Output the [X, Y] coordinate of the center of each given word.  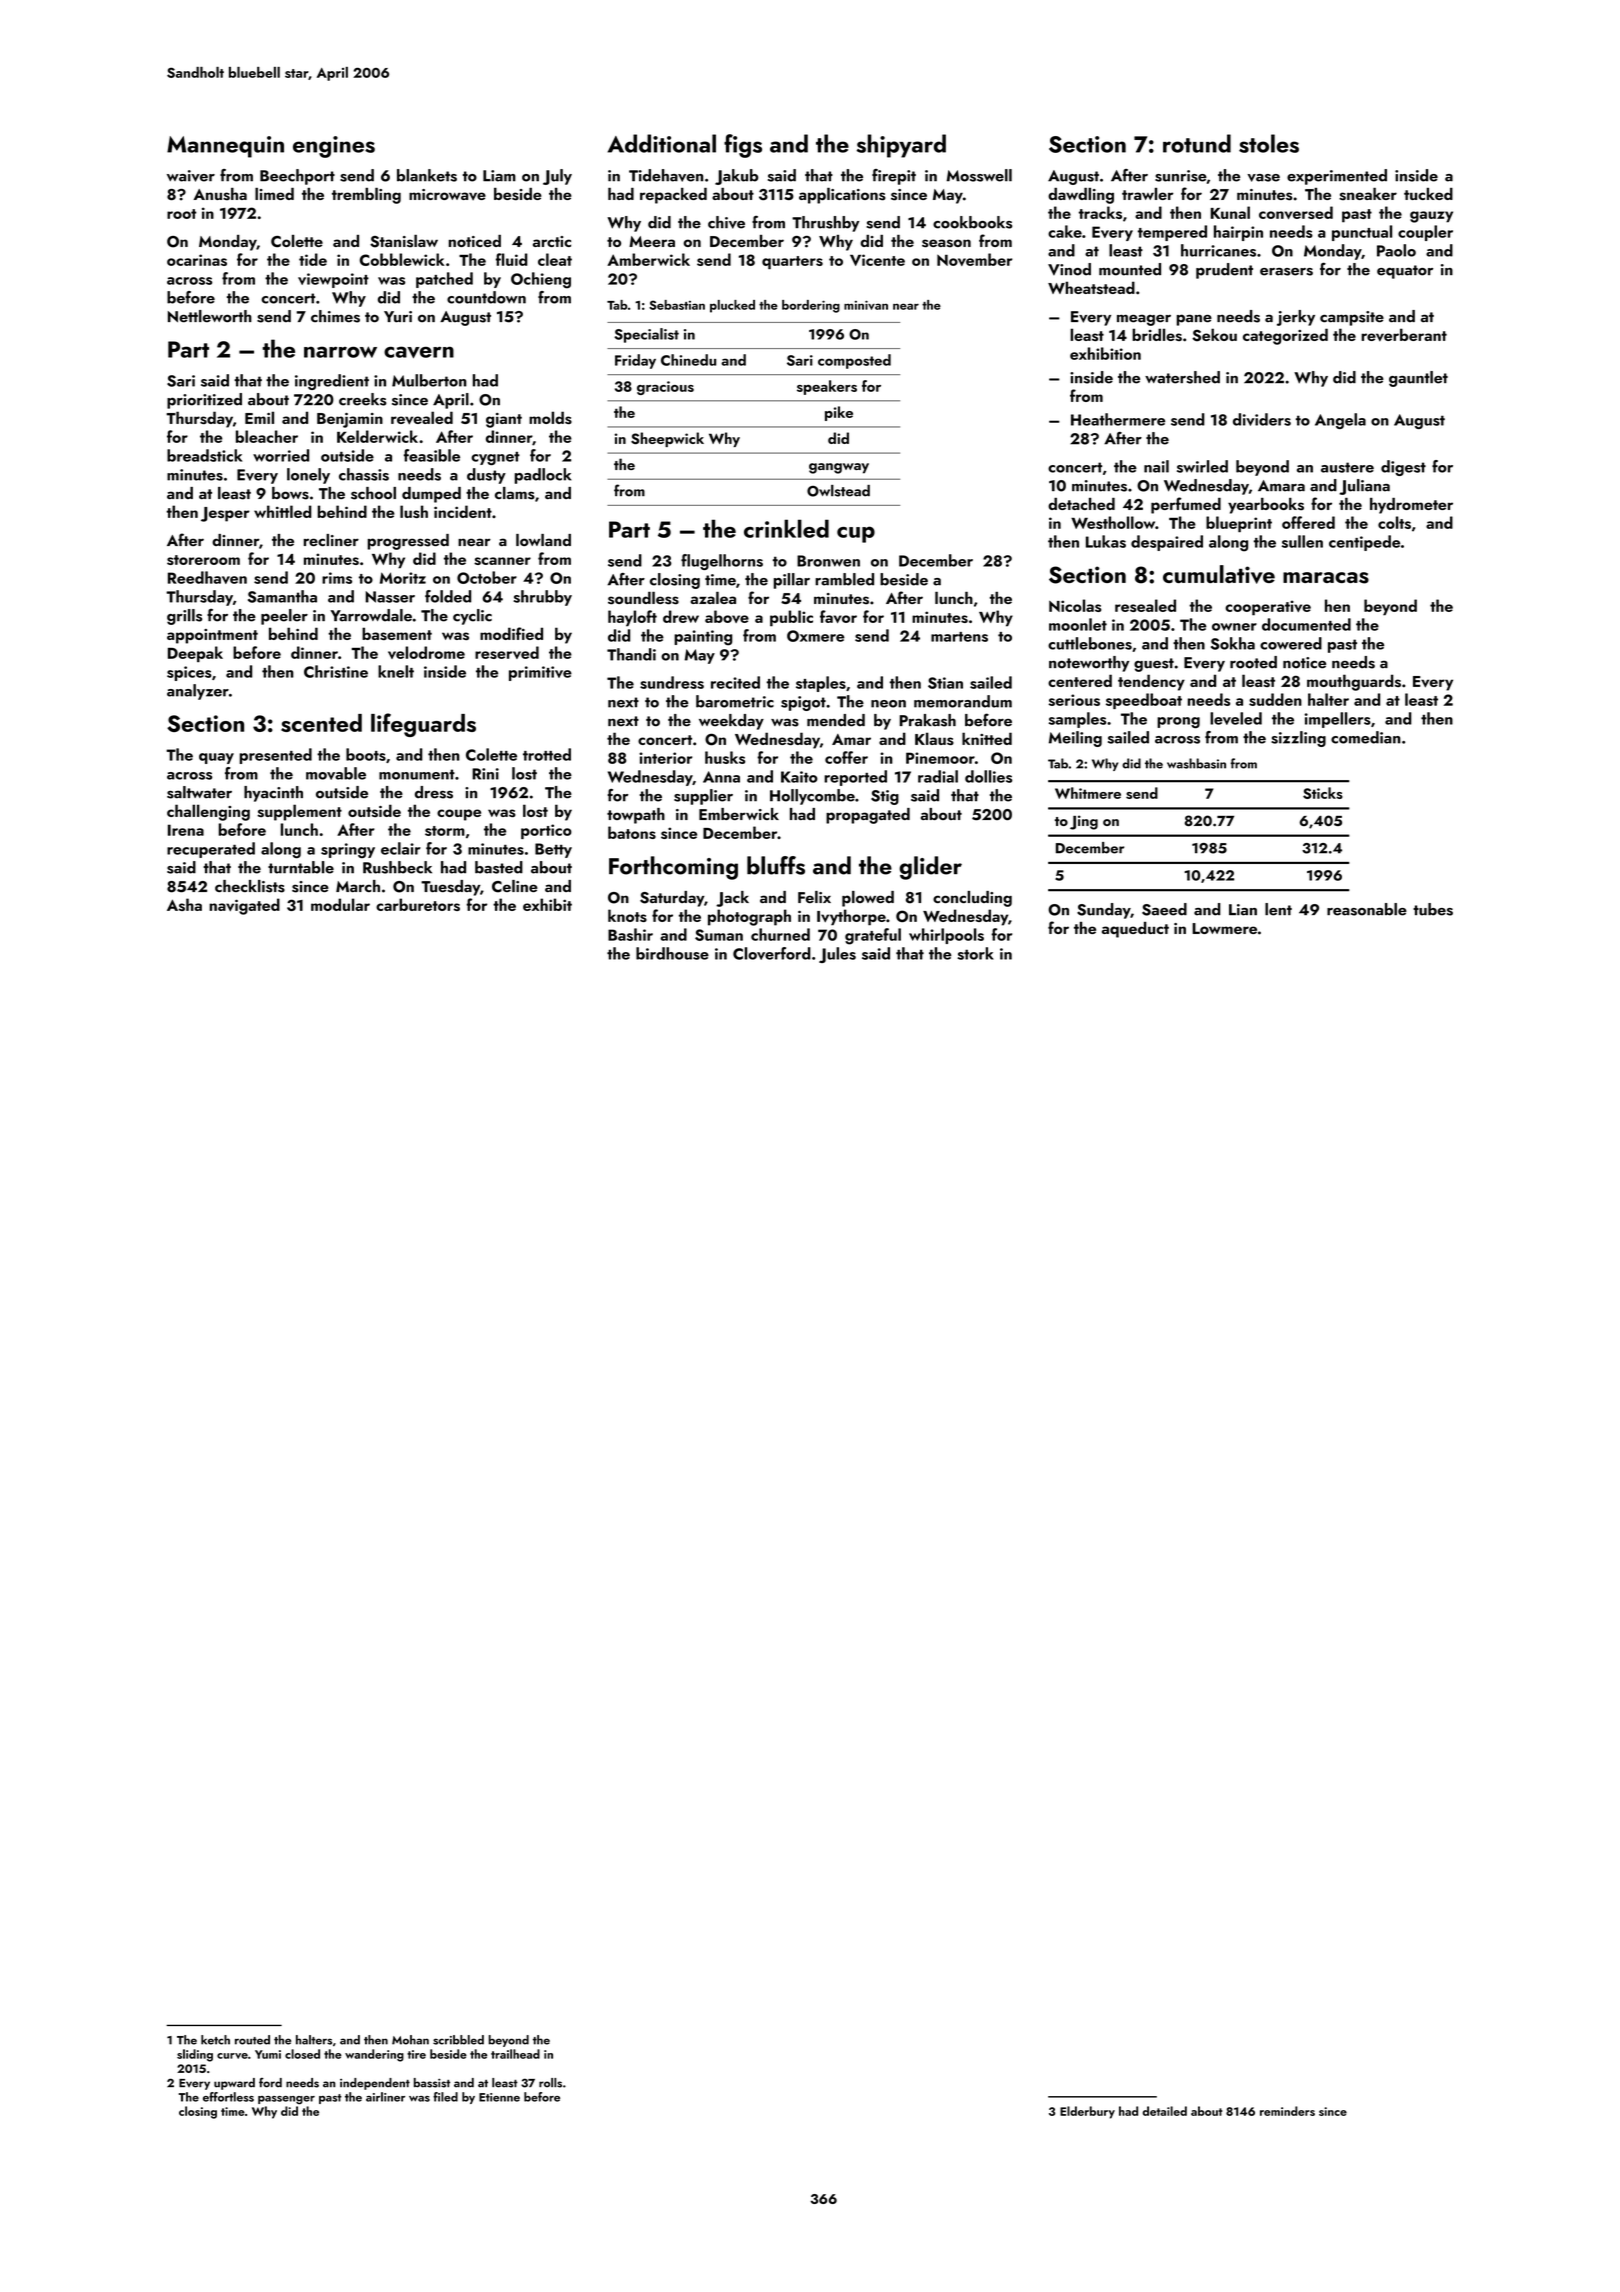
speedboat [1144, 701]
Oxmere [816, 636]
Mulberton [429, 380]
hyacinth [273, 794]
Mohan [410, 2040]
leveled [1236, 718]
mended [836, 720]
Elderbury [1087, 2112]
